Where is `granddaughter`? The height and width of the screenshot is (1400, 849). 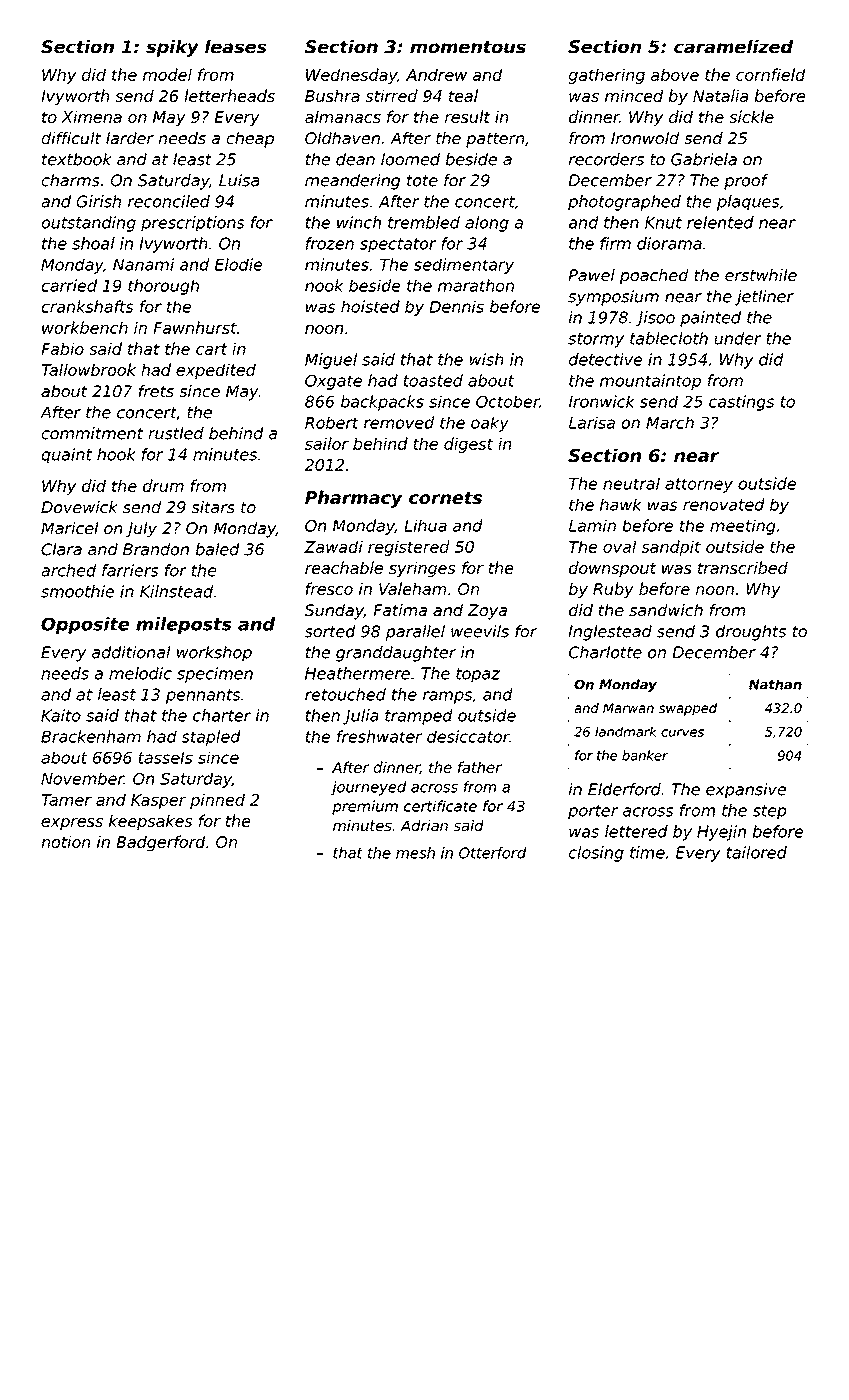
granddaughter is located at coordinates (396, 654).
